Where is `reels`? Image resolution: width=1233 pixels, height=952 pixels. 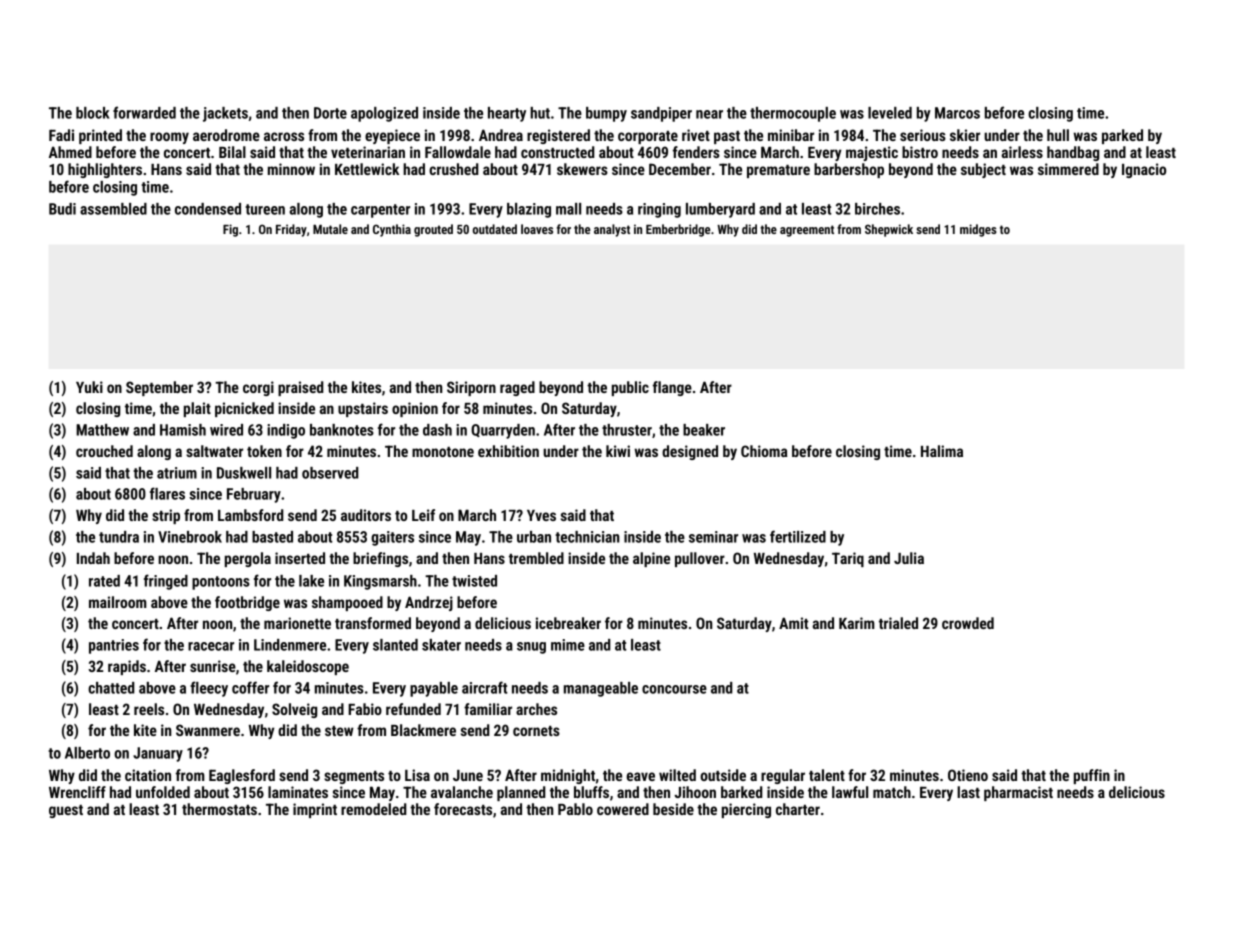 reels is located at coordinates (149, 709).
